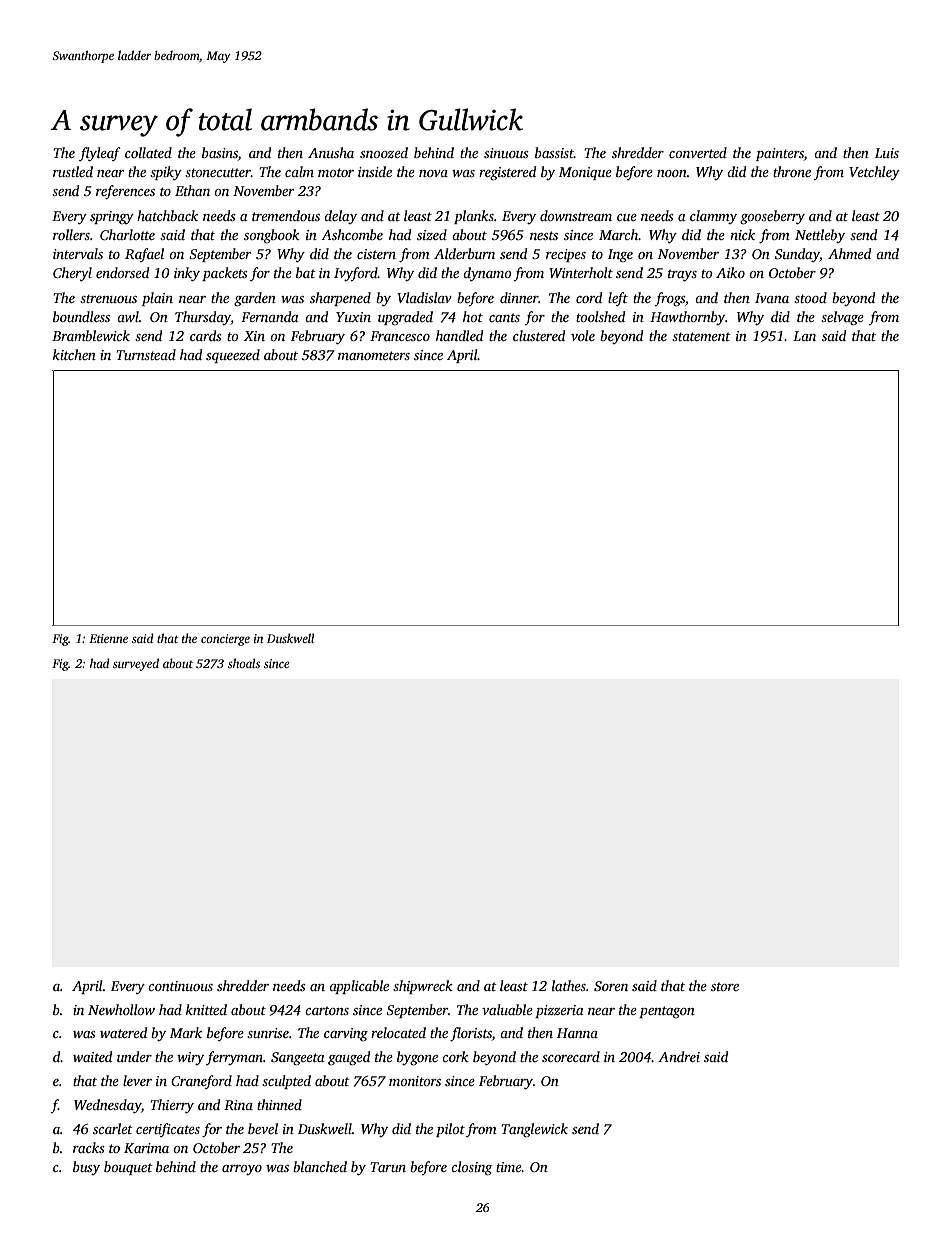  Describe the element at coordinates (331, 152) in the screenshot. I see `Anusha` at that location.
